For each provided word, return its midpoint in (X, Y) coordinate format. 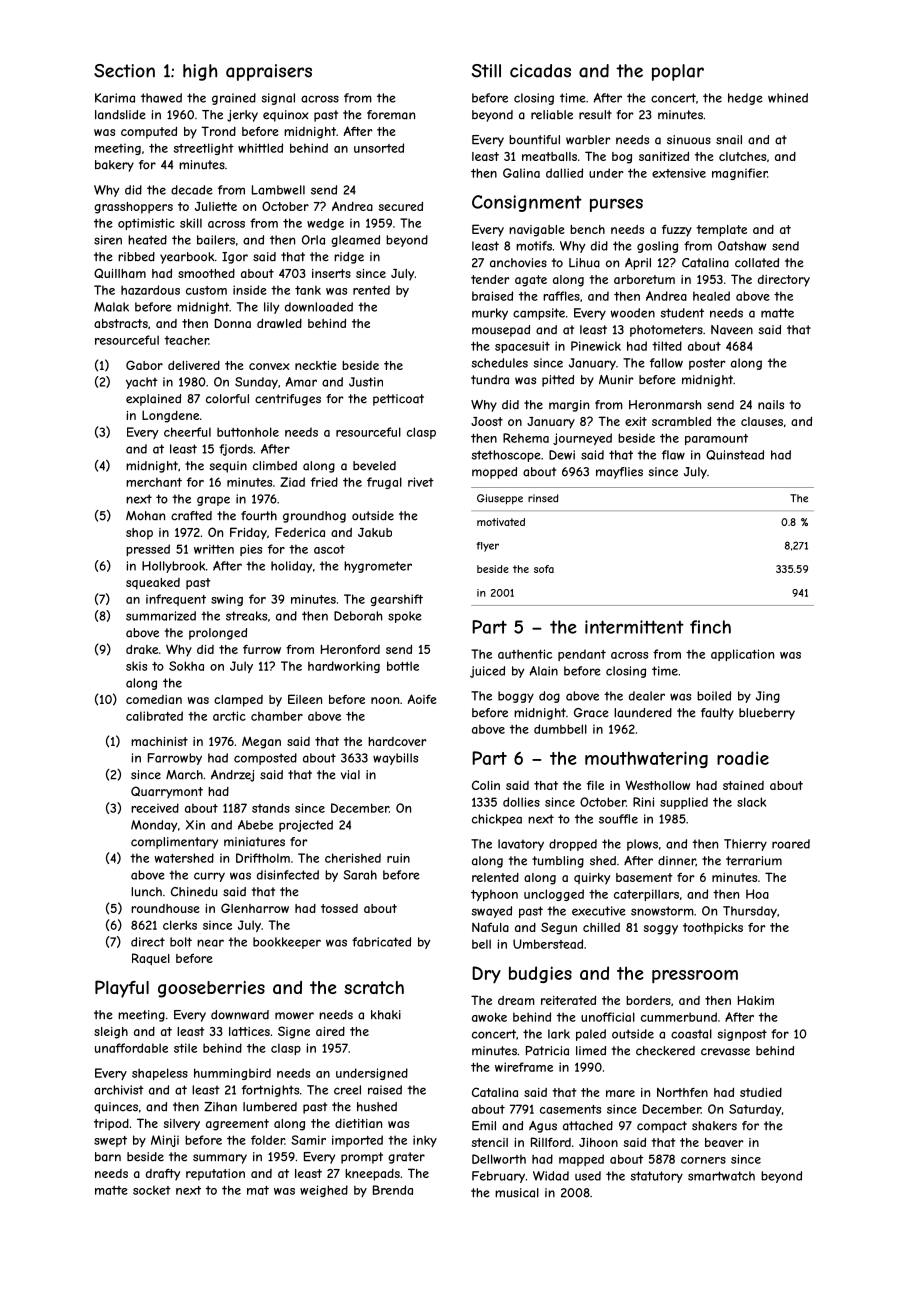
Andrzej (232, 776)
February (498, 1177)
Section (124, 71)
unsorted (379, 148)
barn (108, 1157)
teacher (186, 340)
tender (490, 279)
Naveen (732, 330)
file (595, 785)
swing (227, 600)
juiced (487, 672)
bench (587, 229)
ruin (398, 858)
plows (642, 845)
